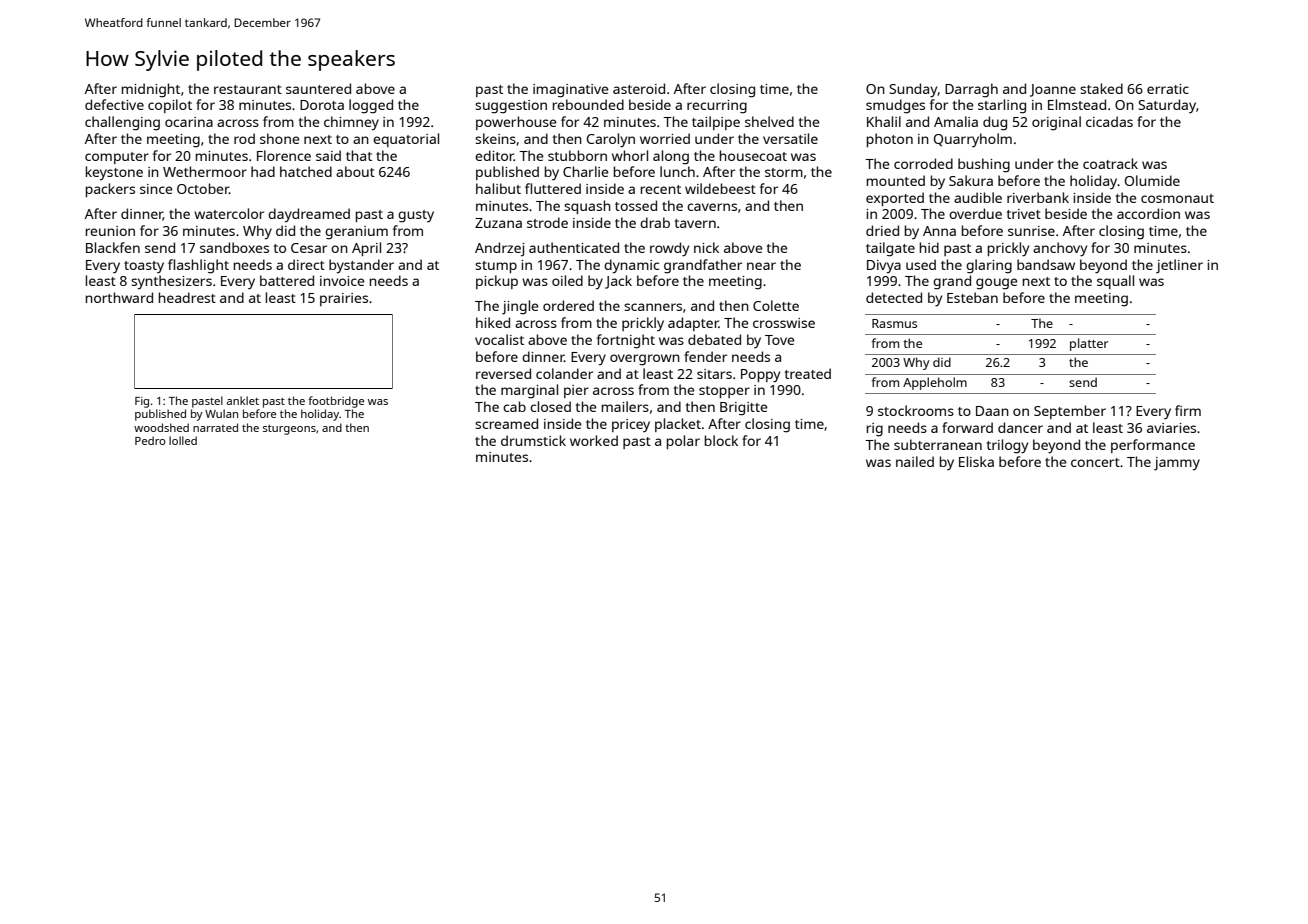 The height and width of the screenshot is (924, 1308). I want to click on Andrzej, so click(499, 249).
